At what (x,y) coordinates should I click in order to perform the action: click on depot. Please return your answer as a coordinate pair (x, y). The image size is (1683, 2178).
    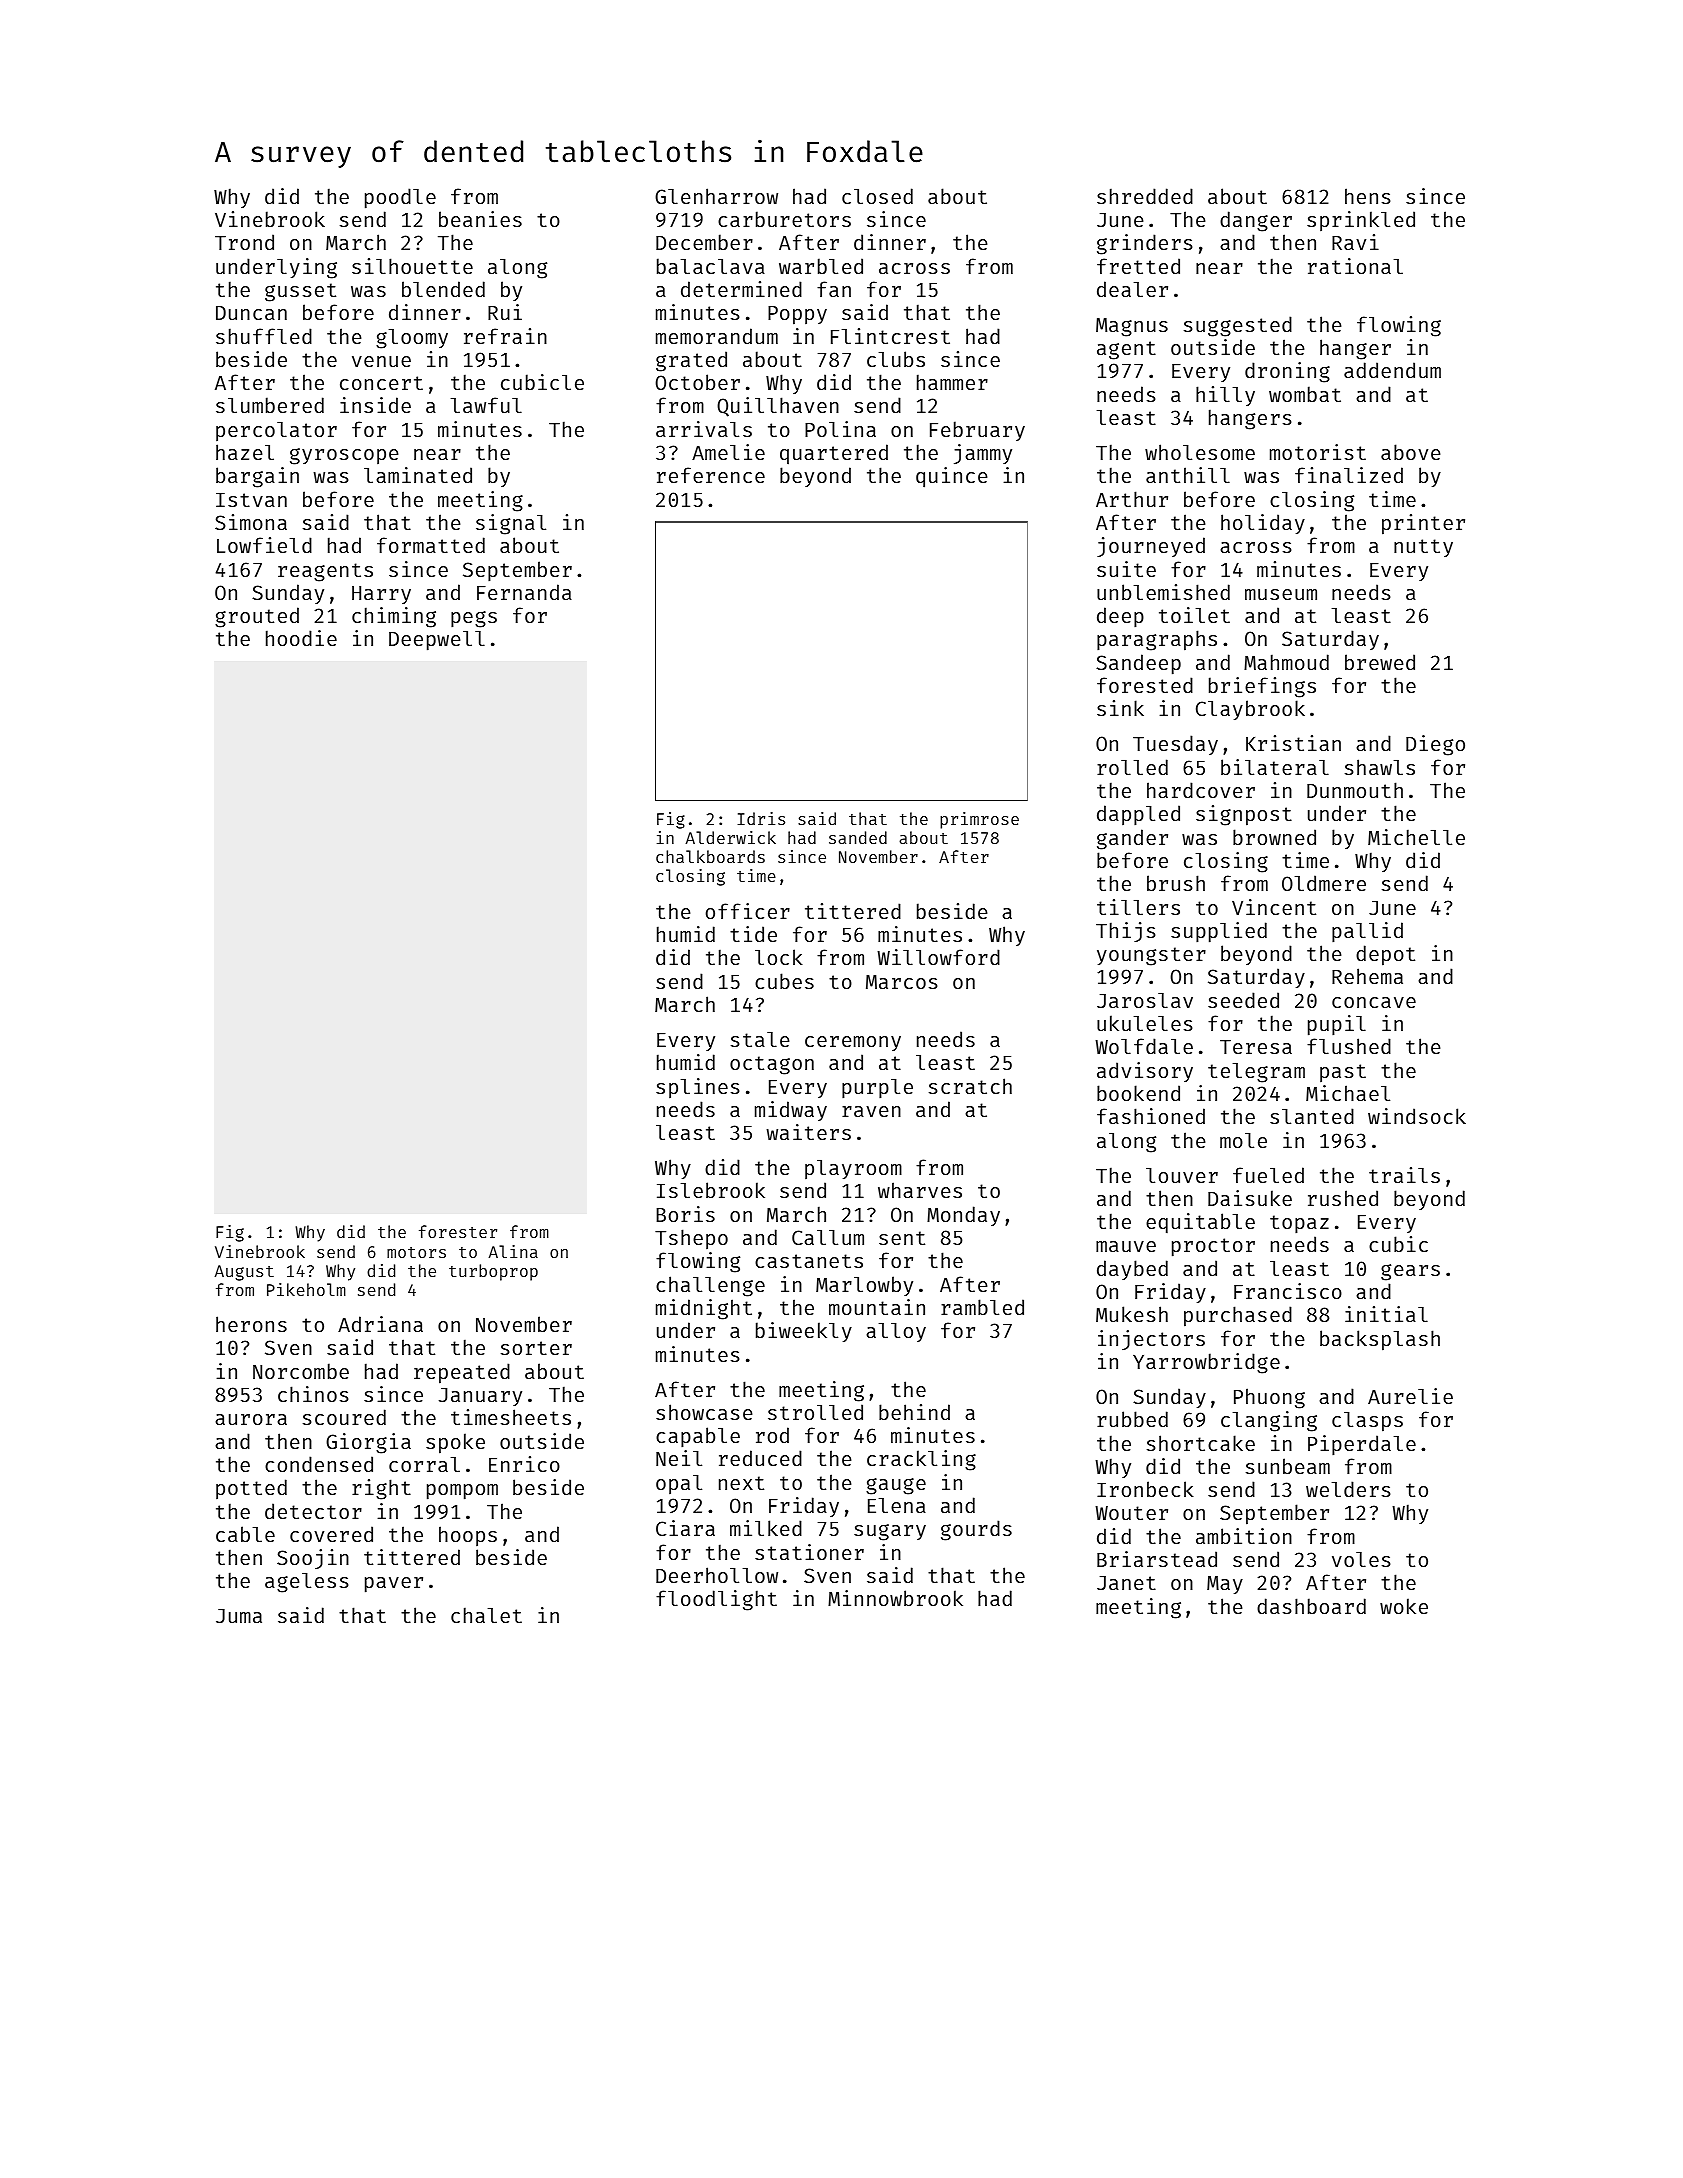
    Looking at the image, I should click on (1385, 955).
